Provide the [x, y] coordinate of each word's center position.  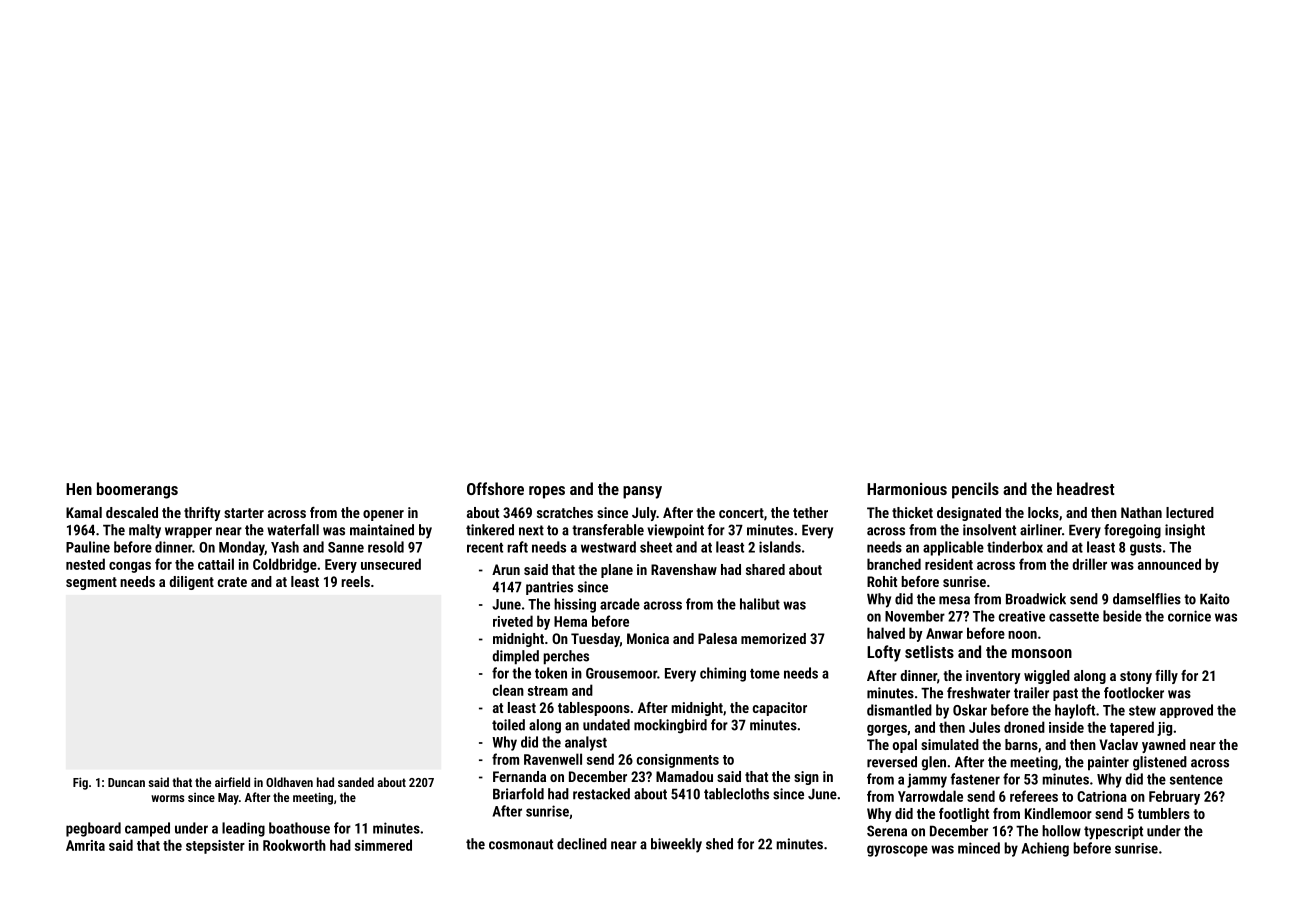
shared [765, 569]
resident [949, 564]
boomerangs [137, 490]
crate [232, 582]
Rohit [882, 581]
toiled [508, 725]
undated [606, 725]
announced [1169, 564]
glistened [1160, 763]
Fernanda [519, 776]
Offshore [495, 488]
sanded [356, 782]
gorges [887, 730]
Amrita [85, 845]
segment [91, 583]
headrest [1085, 488]
